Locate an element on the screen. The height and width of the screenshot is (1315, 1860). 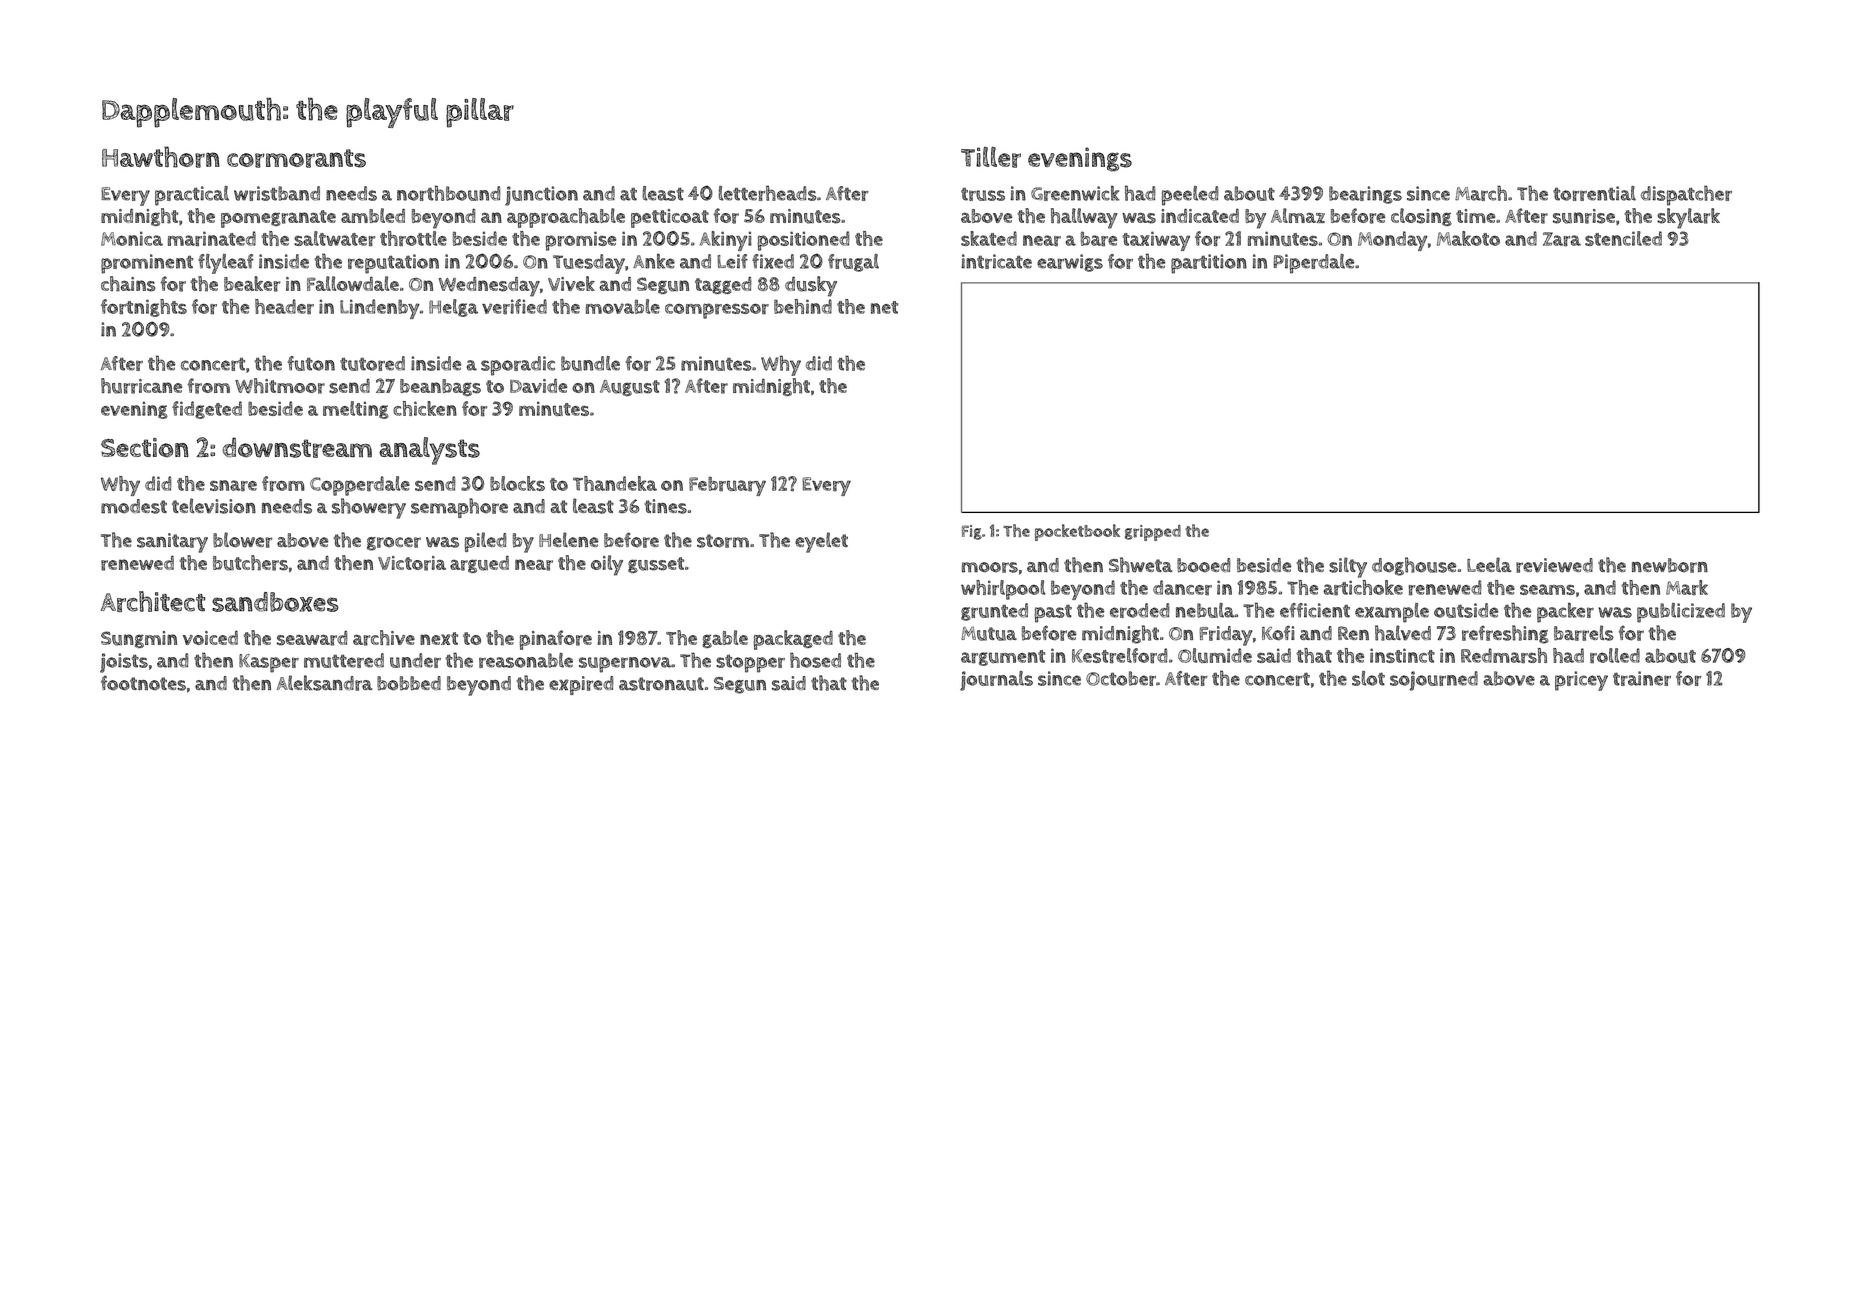
journals is located at coordinates (996, 681).
